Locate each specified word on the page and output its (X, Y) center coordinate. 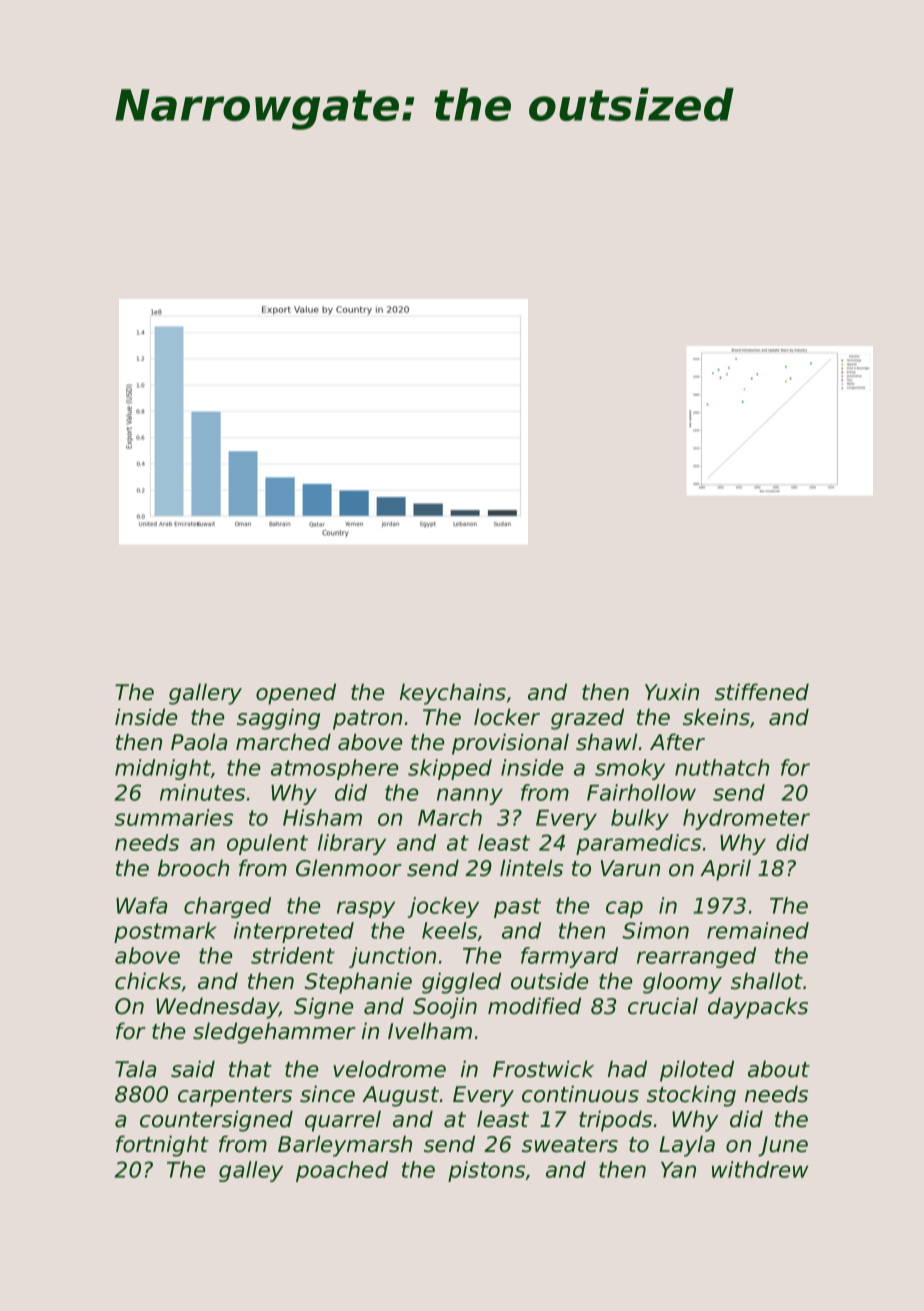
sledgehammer (274, 1033)
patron (367, 720)
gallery (205, 694)
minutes (202, 792)
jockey (443, 907)
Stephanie (358, 983)
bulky (640, 819)
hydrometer (746, 819)
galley (251, 1171)
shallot (767, 981)
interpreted (294, 932)
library (352, 844)
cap (624, 909)
